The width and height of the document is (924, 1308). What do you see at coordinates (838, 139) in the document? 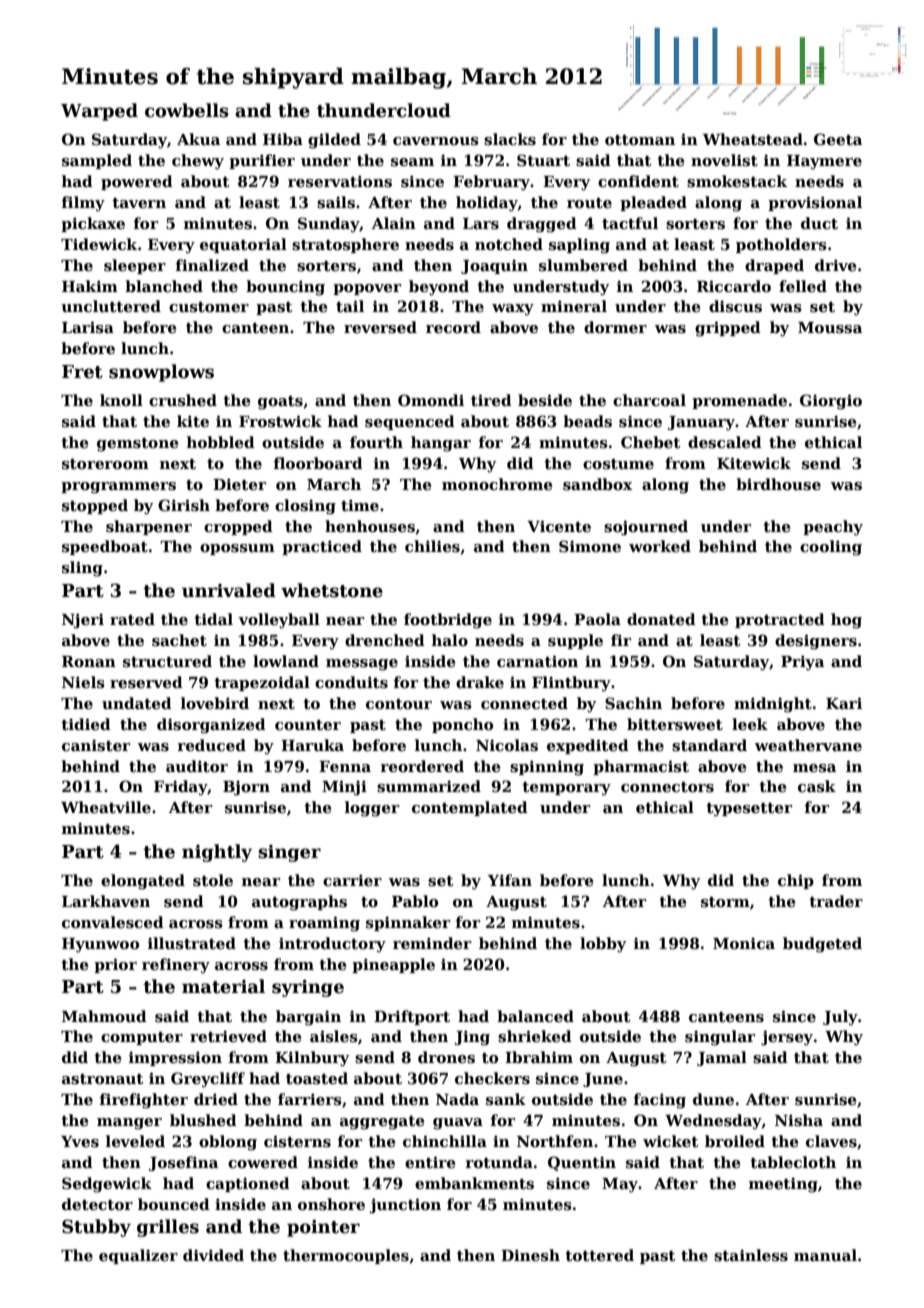
I see `Geeta` at bounding box center [838, 139].
